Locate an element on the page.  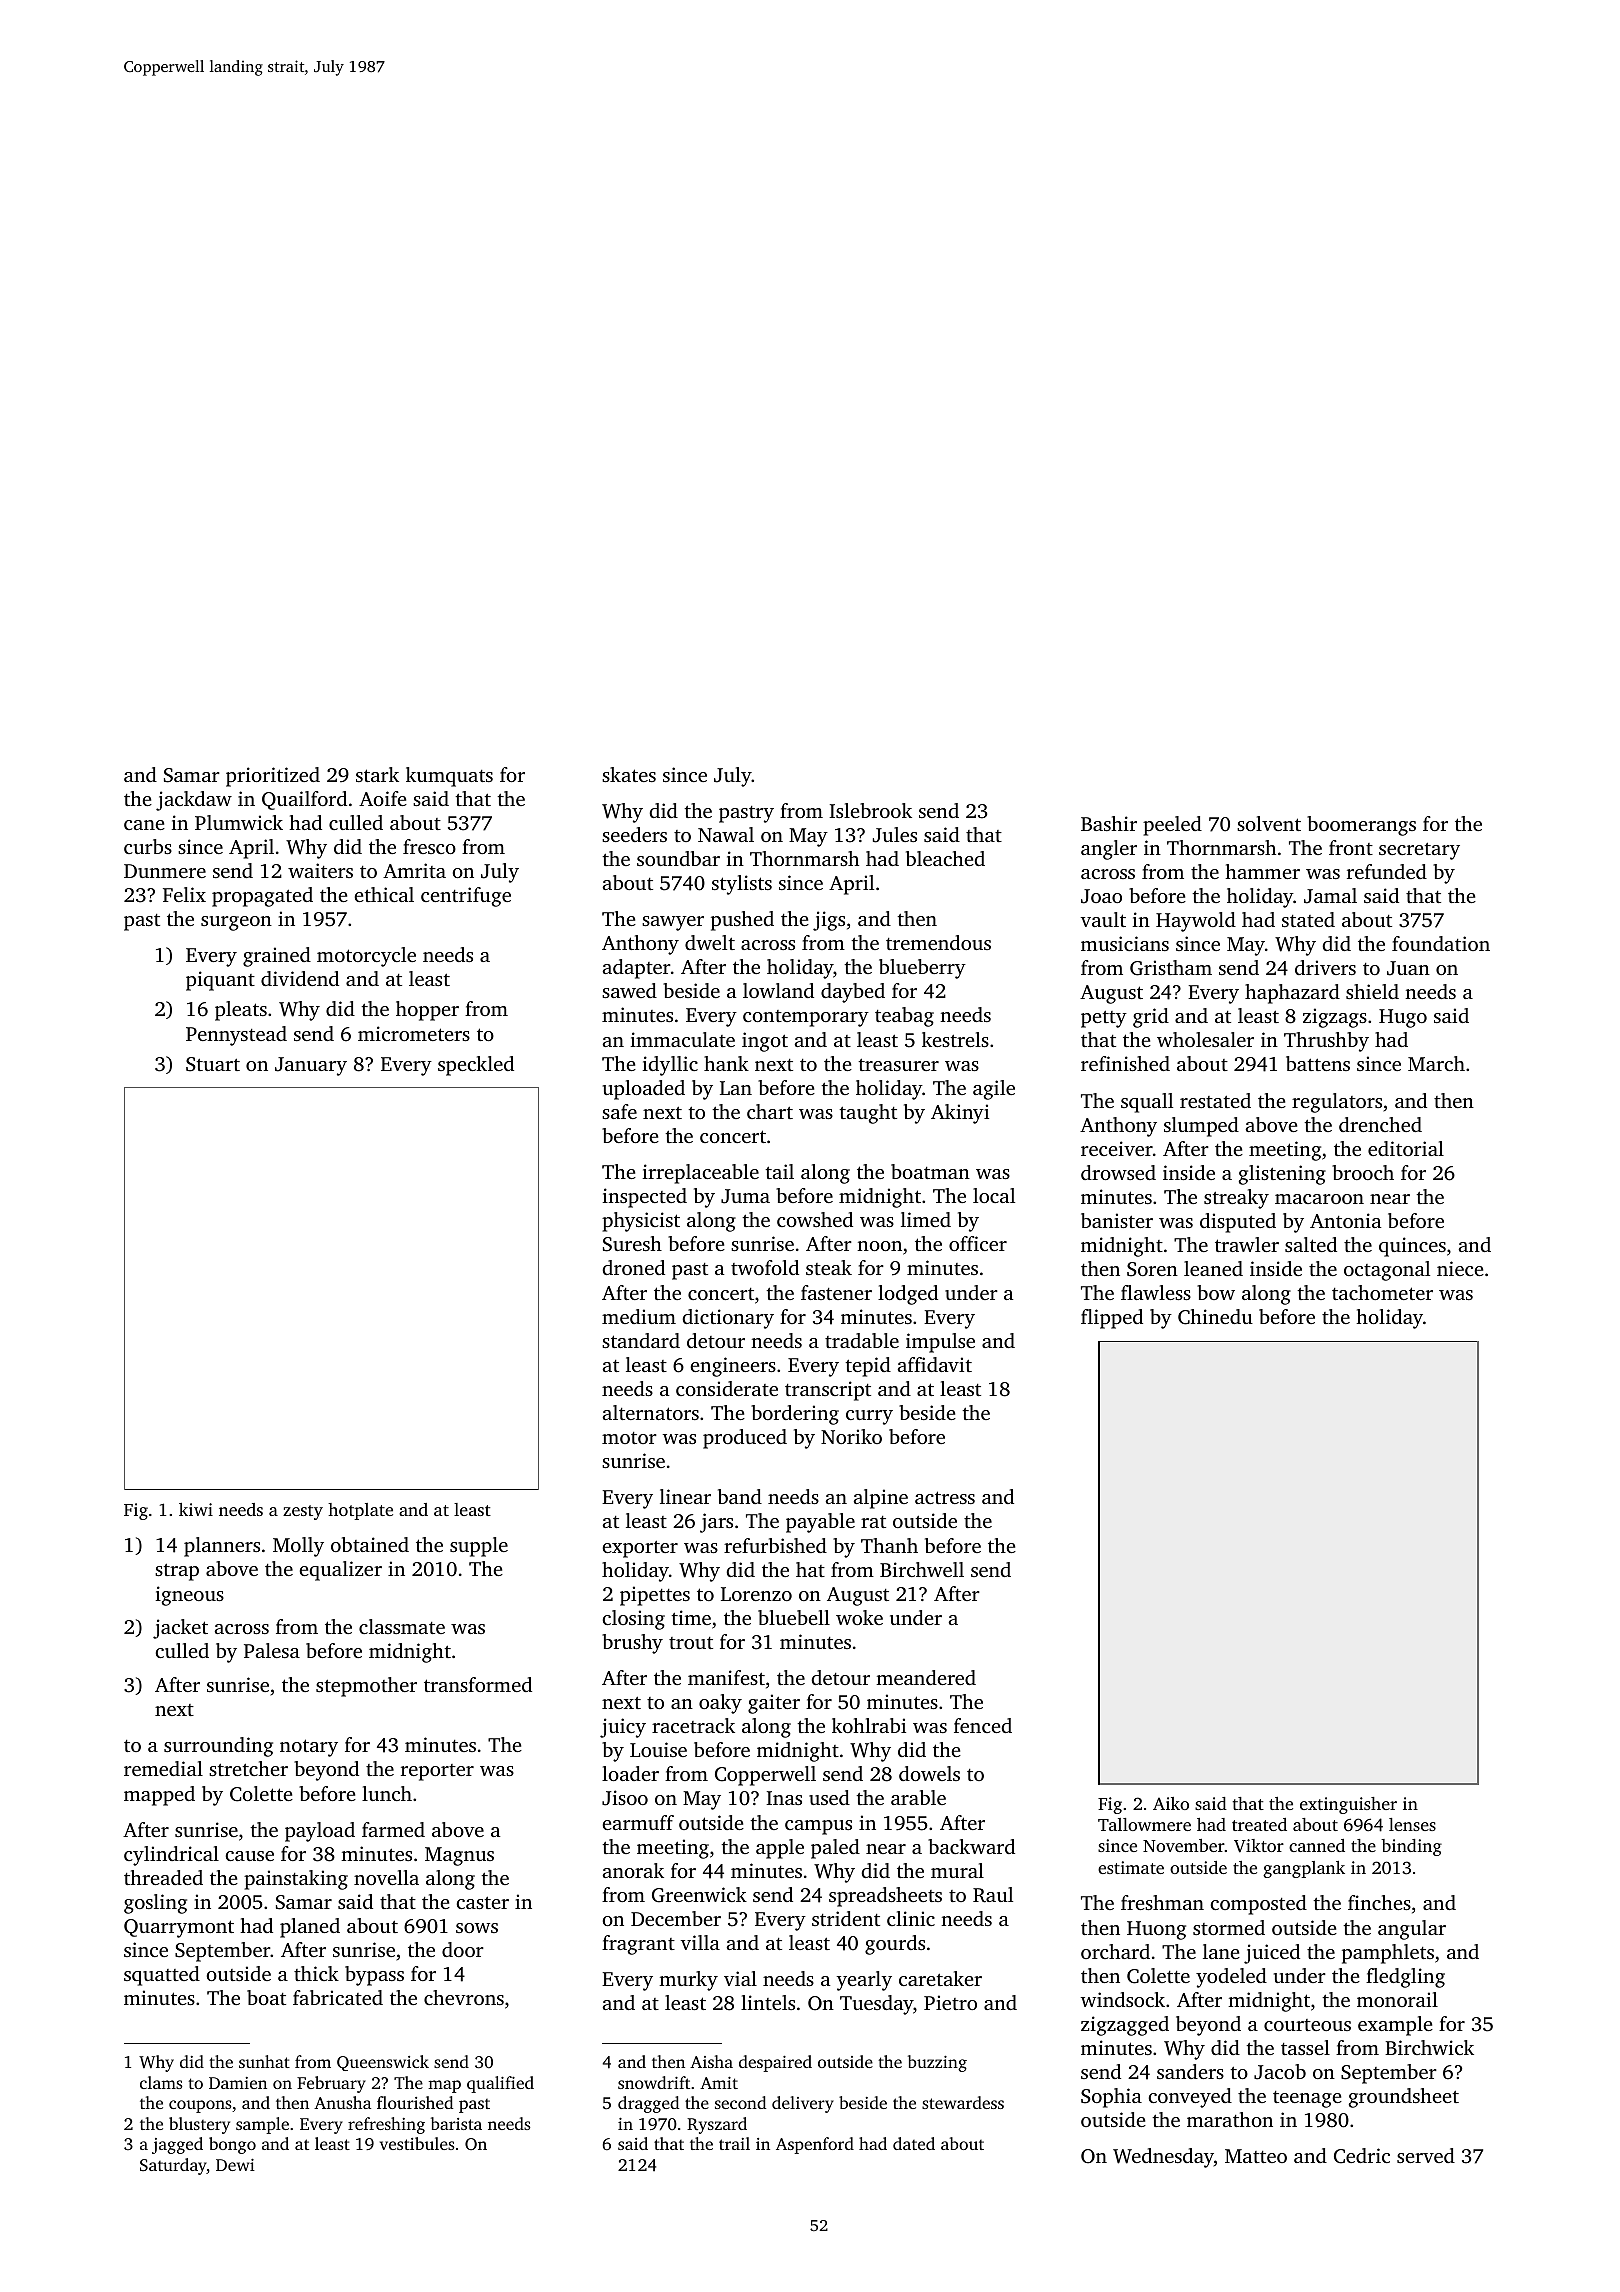
trail is located at coordinates (734, 2143).
